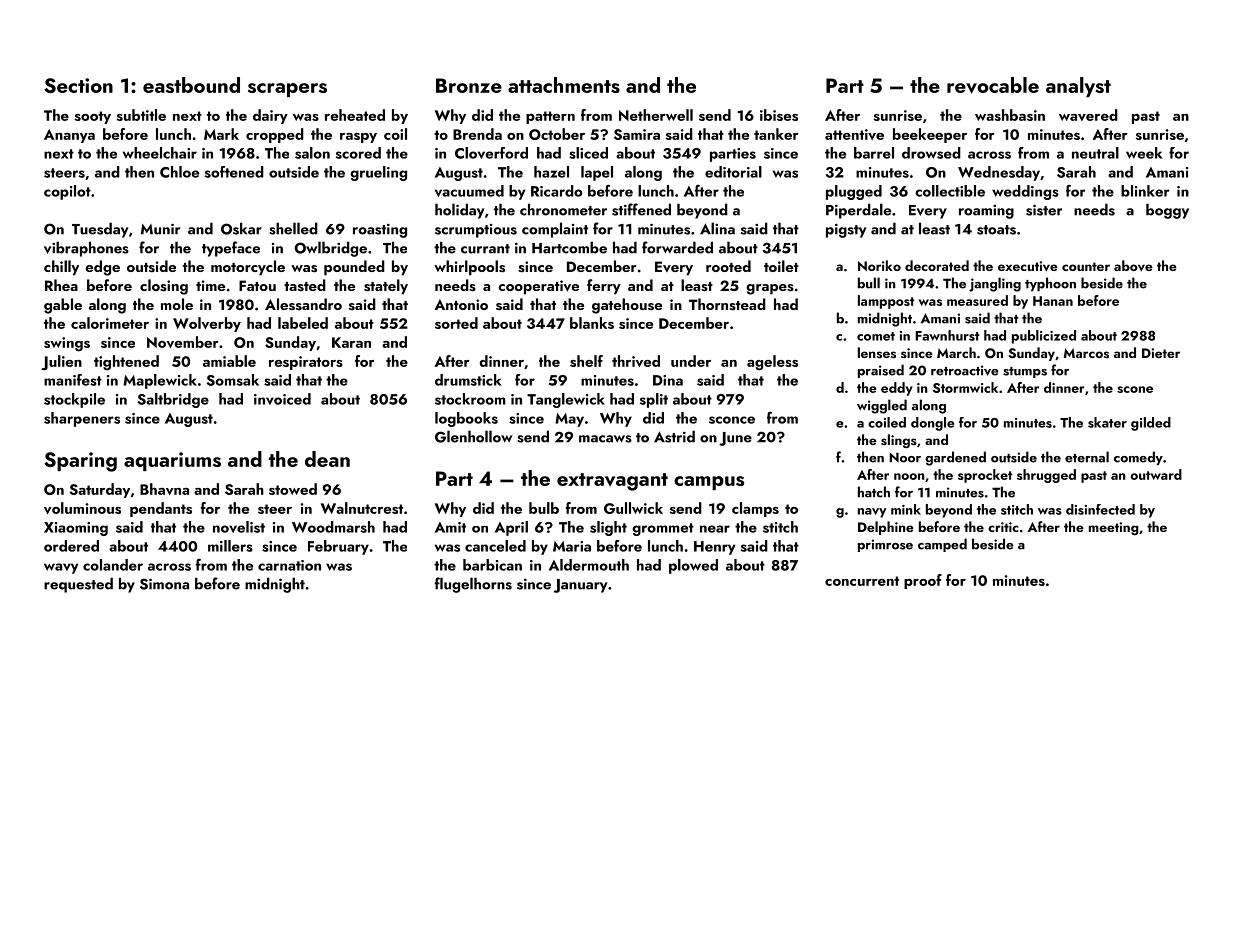 The image size is (1233, 952). I want to click on Alina, so click(717, 228).
